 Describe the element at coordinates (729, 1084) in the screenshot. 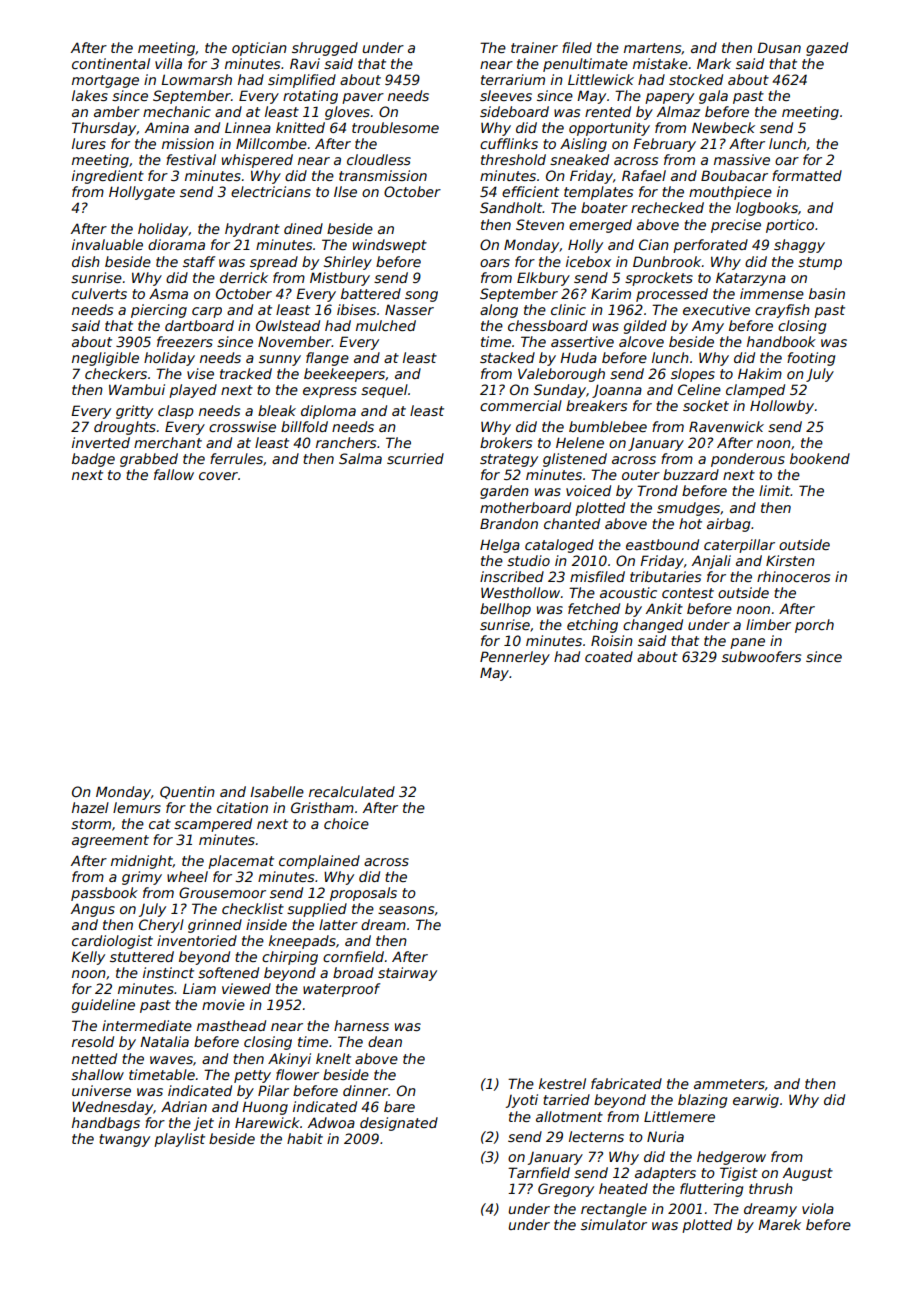

I see `ammeters` at that location.
